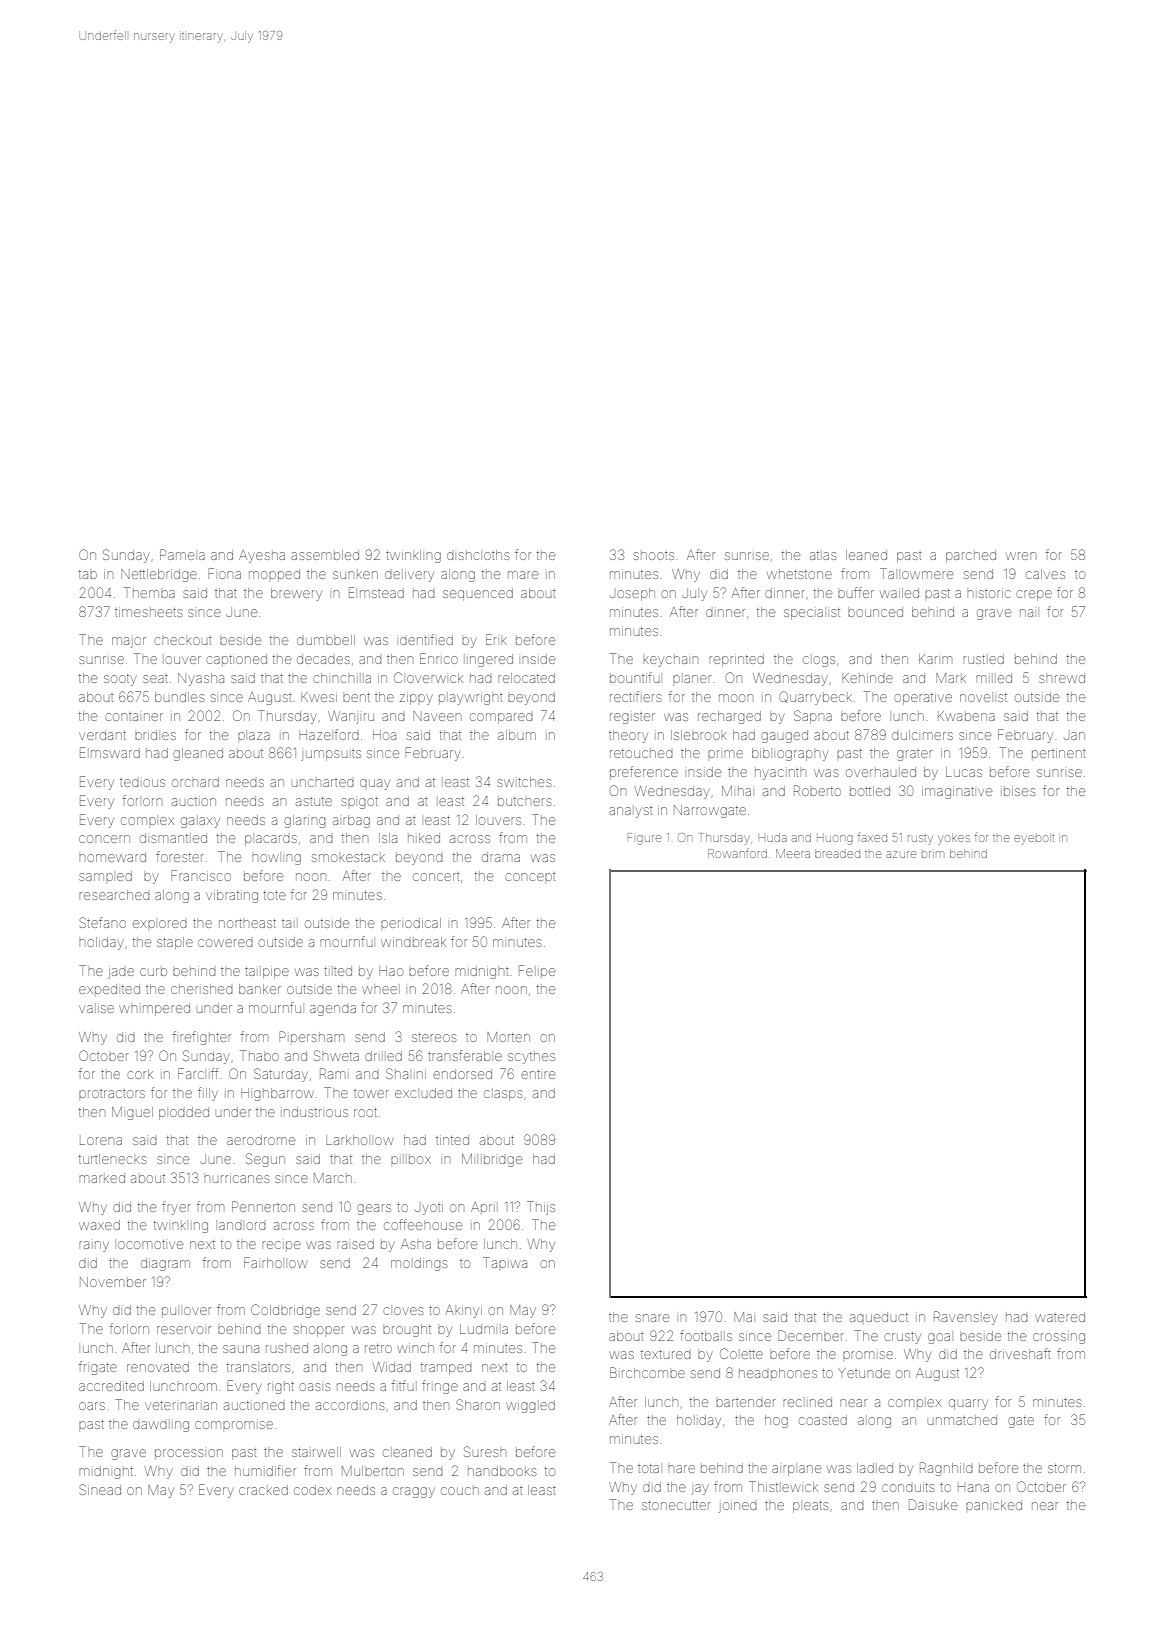 This document has height=1648, width=1165. What do you see at coordinates (879, 1317) in the document?
I see `aqueduct` at bounding box center [879, 1317].
